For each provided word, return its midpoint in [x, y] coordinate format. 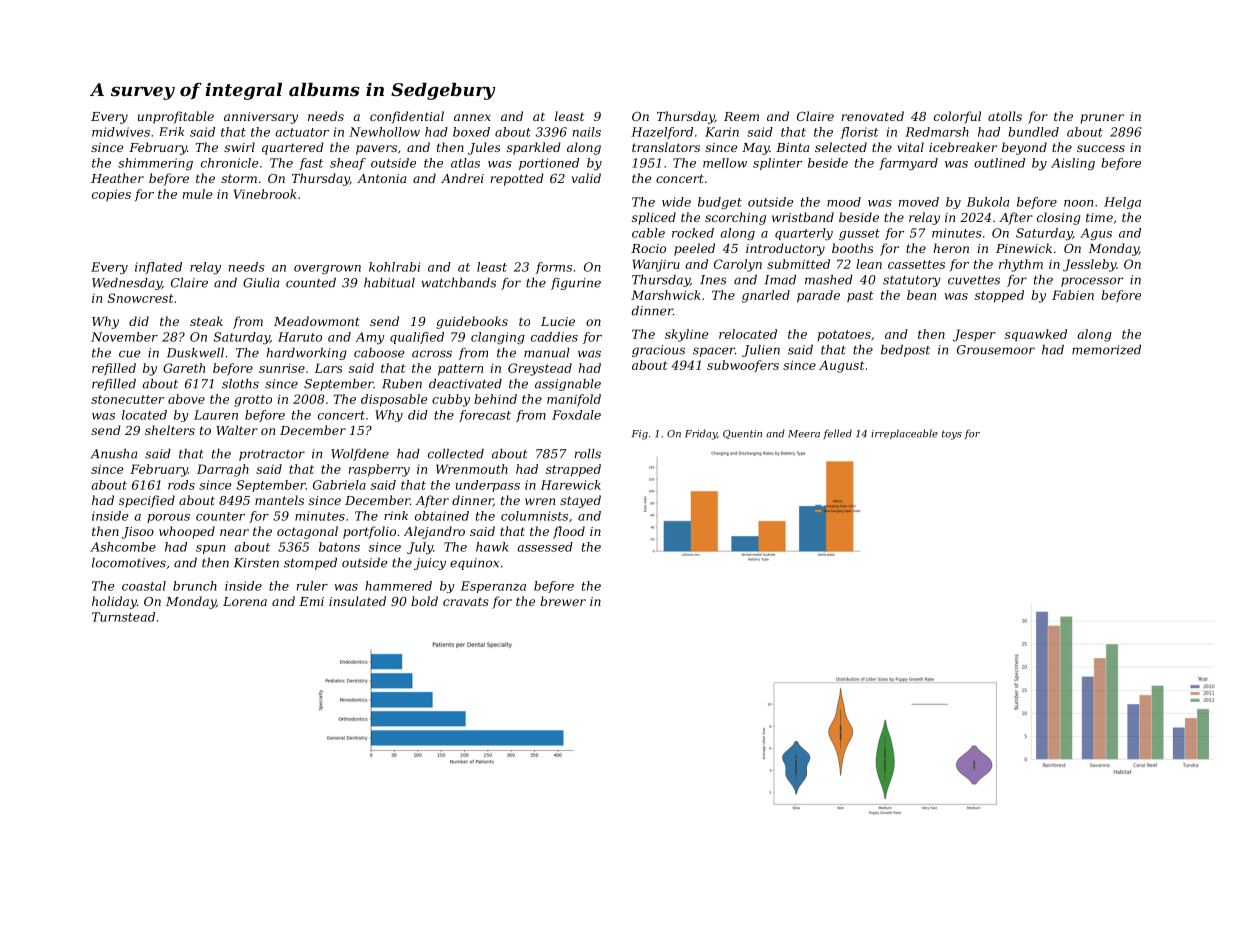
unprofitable [176, 117]
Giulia [261, 283]
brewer [563, 601]
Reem [741, 116]
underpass [488, 486]
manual [547, 353]
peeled [694, 249]
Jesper [974, 335]
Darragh [223, 470]
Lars [328, 368]
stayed [580, 501]
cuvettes [974, 280]
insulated [357, 601]
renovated [872, 116]
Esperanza [493, 587]
